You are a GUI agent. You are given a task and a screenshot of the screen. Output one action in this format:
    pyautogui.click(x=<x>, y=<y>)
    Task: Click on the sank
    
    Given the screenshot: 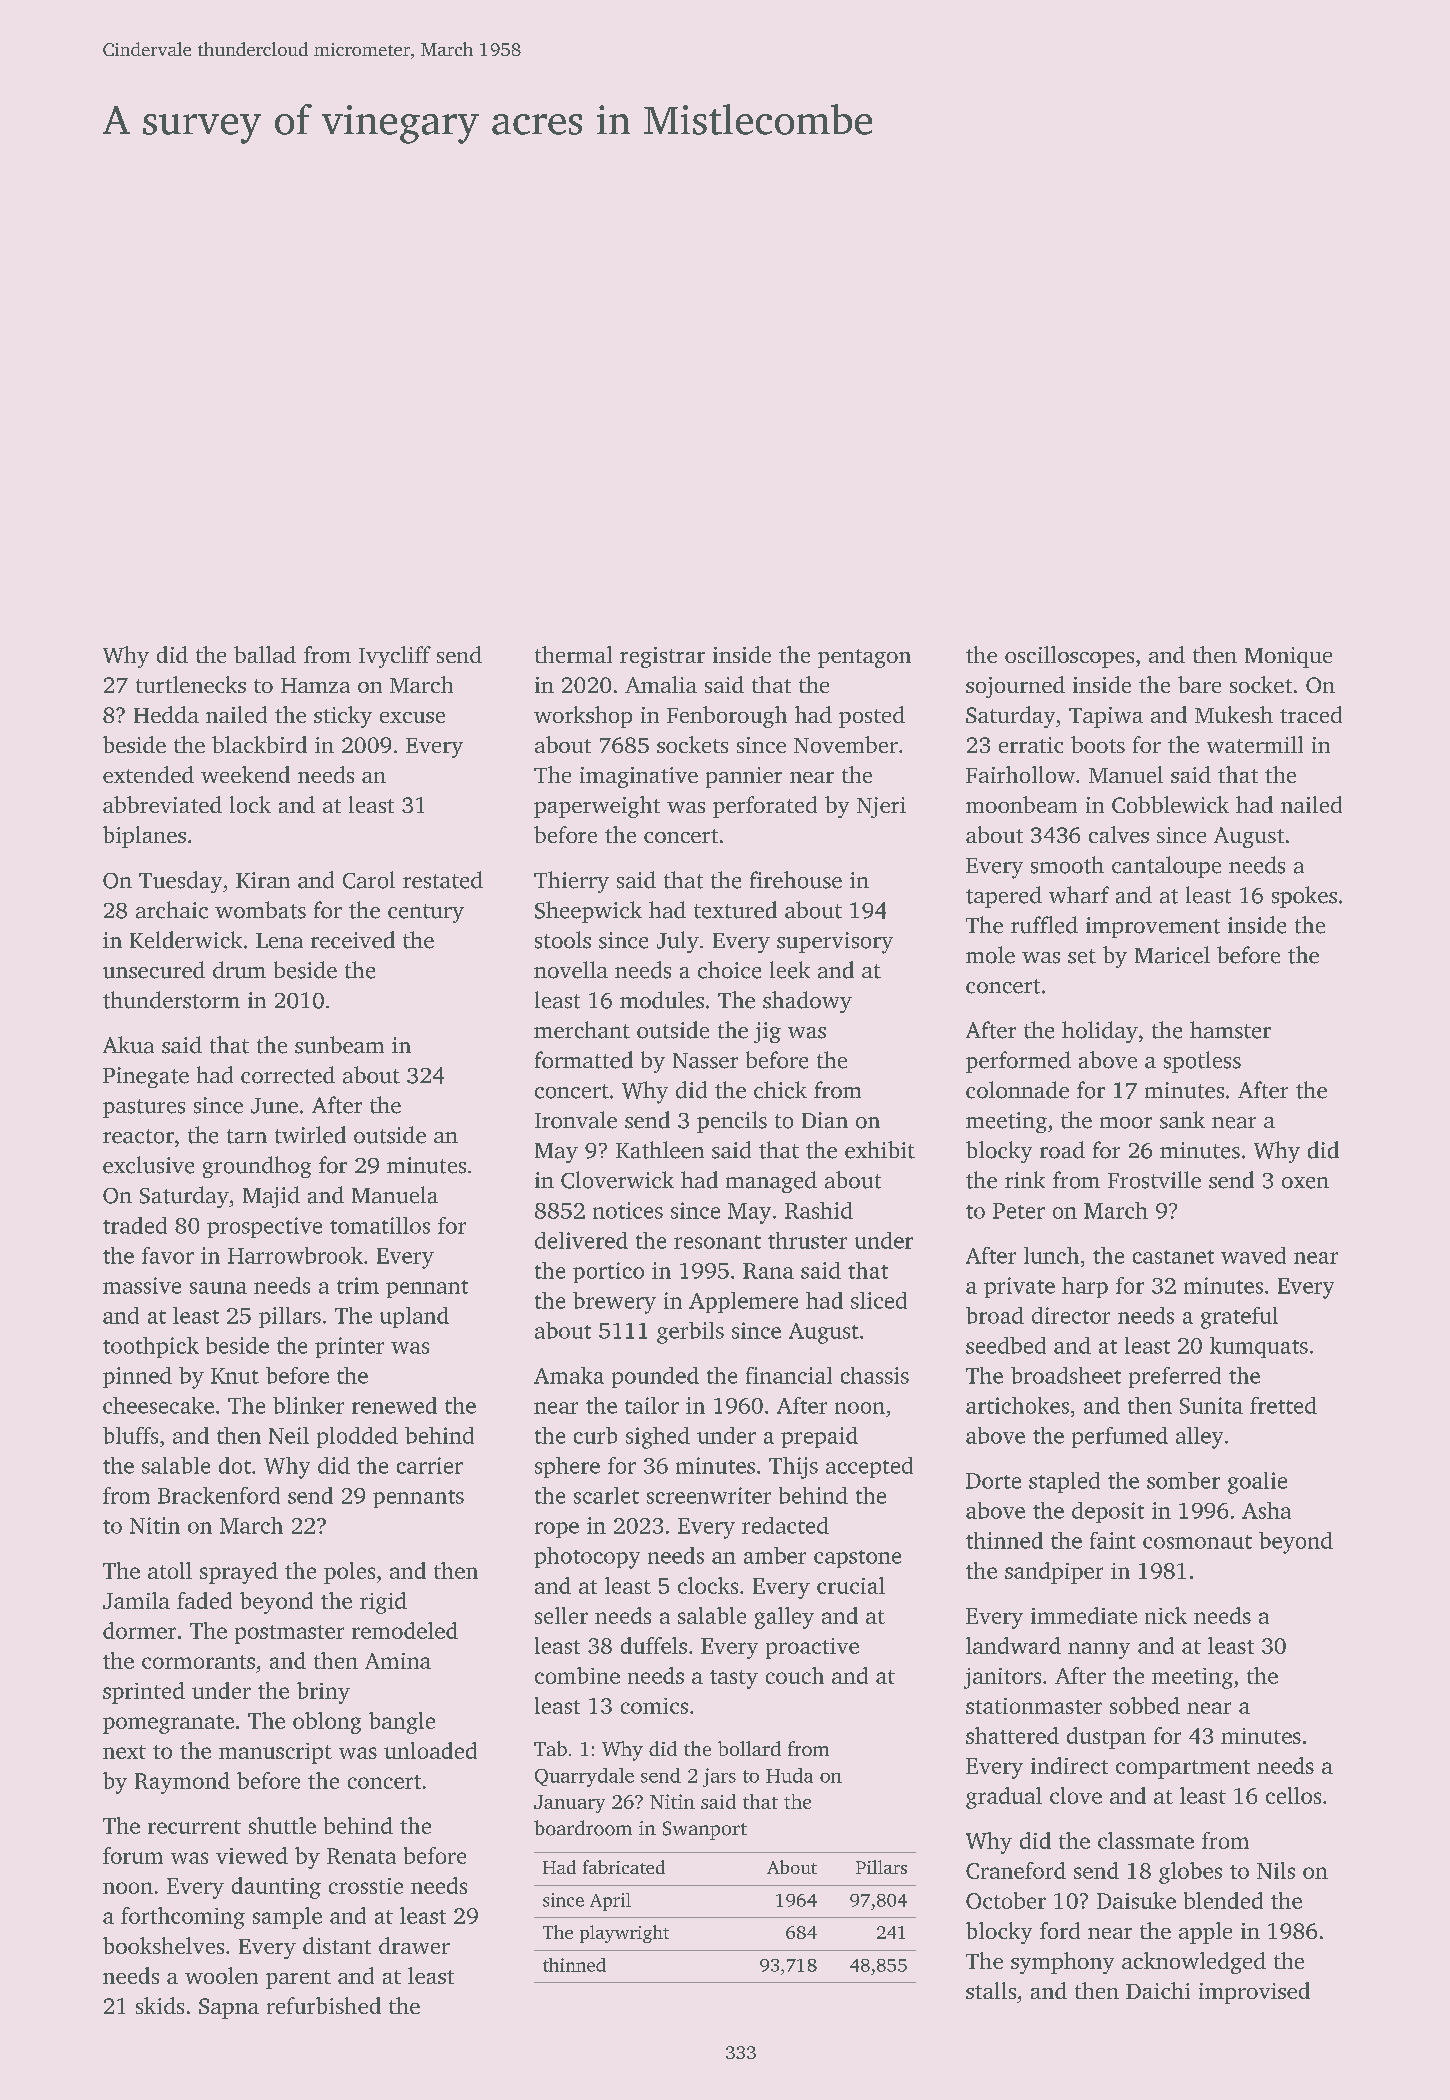 What is the action you would take?
    pyautogui.click(x=1182, y=1120)
